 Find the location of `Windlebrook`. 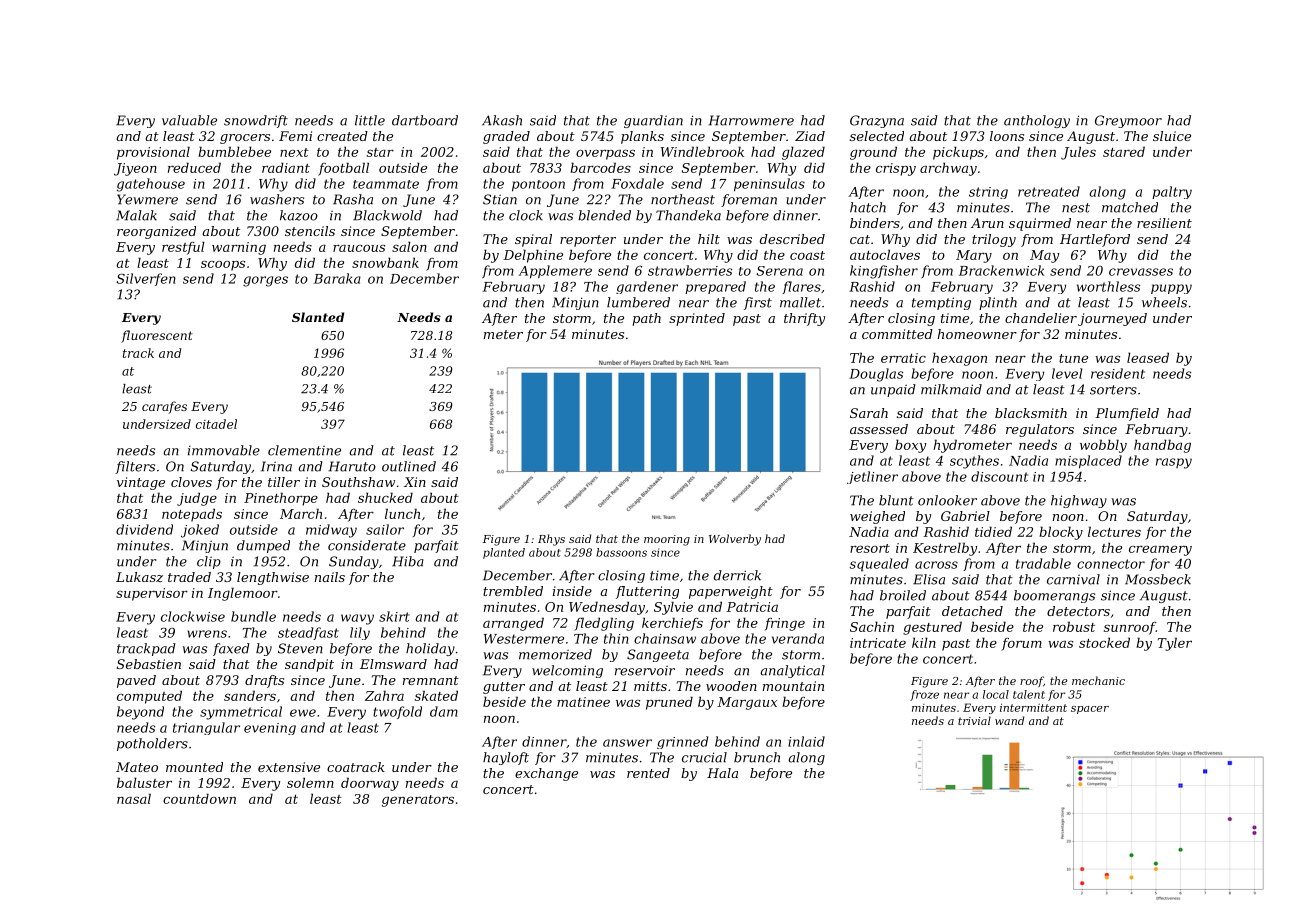

Windlebrook is located at coordinates (702, 151).
